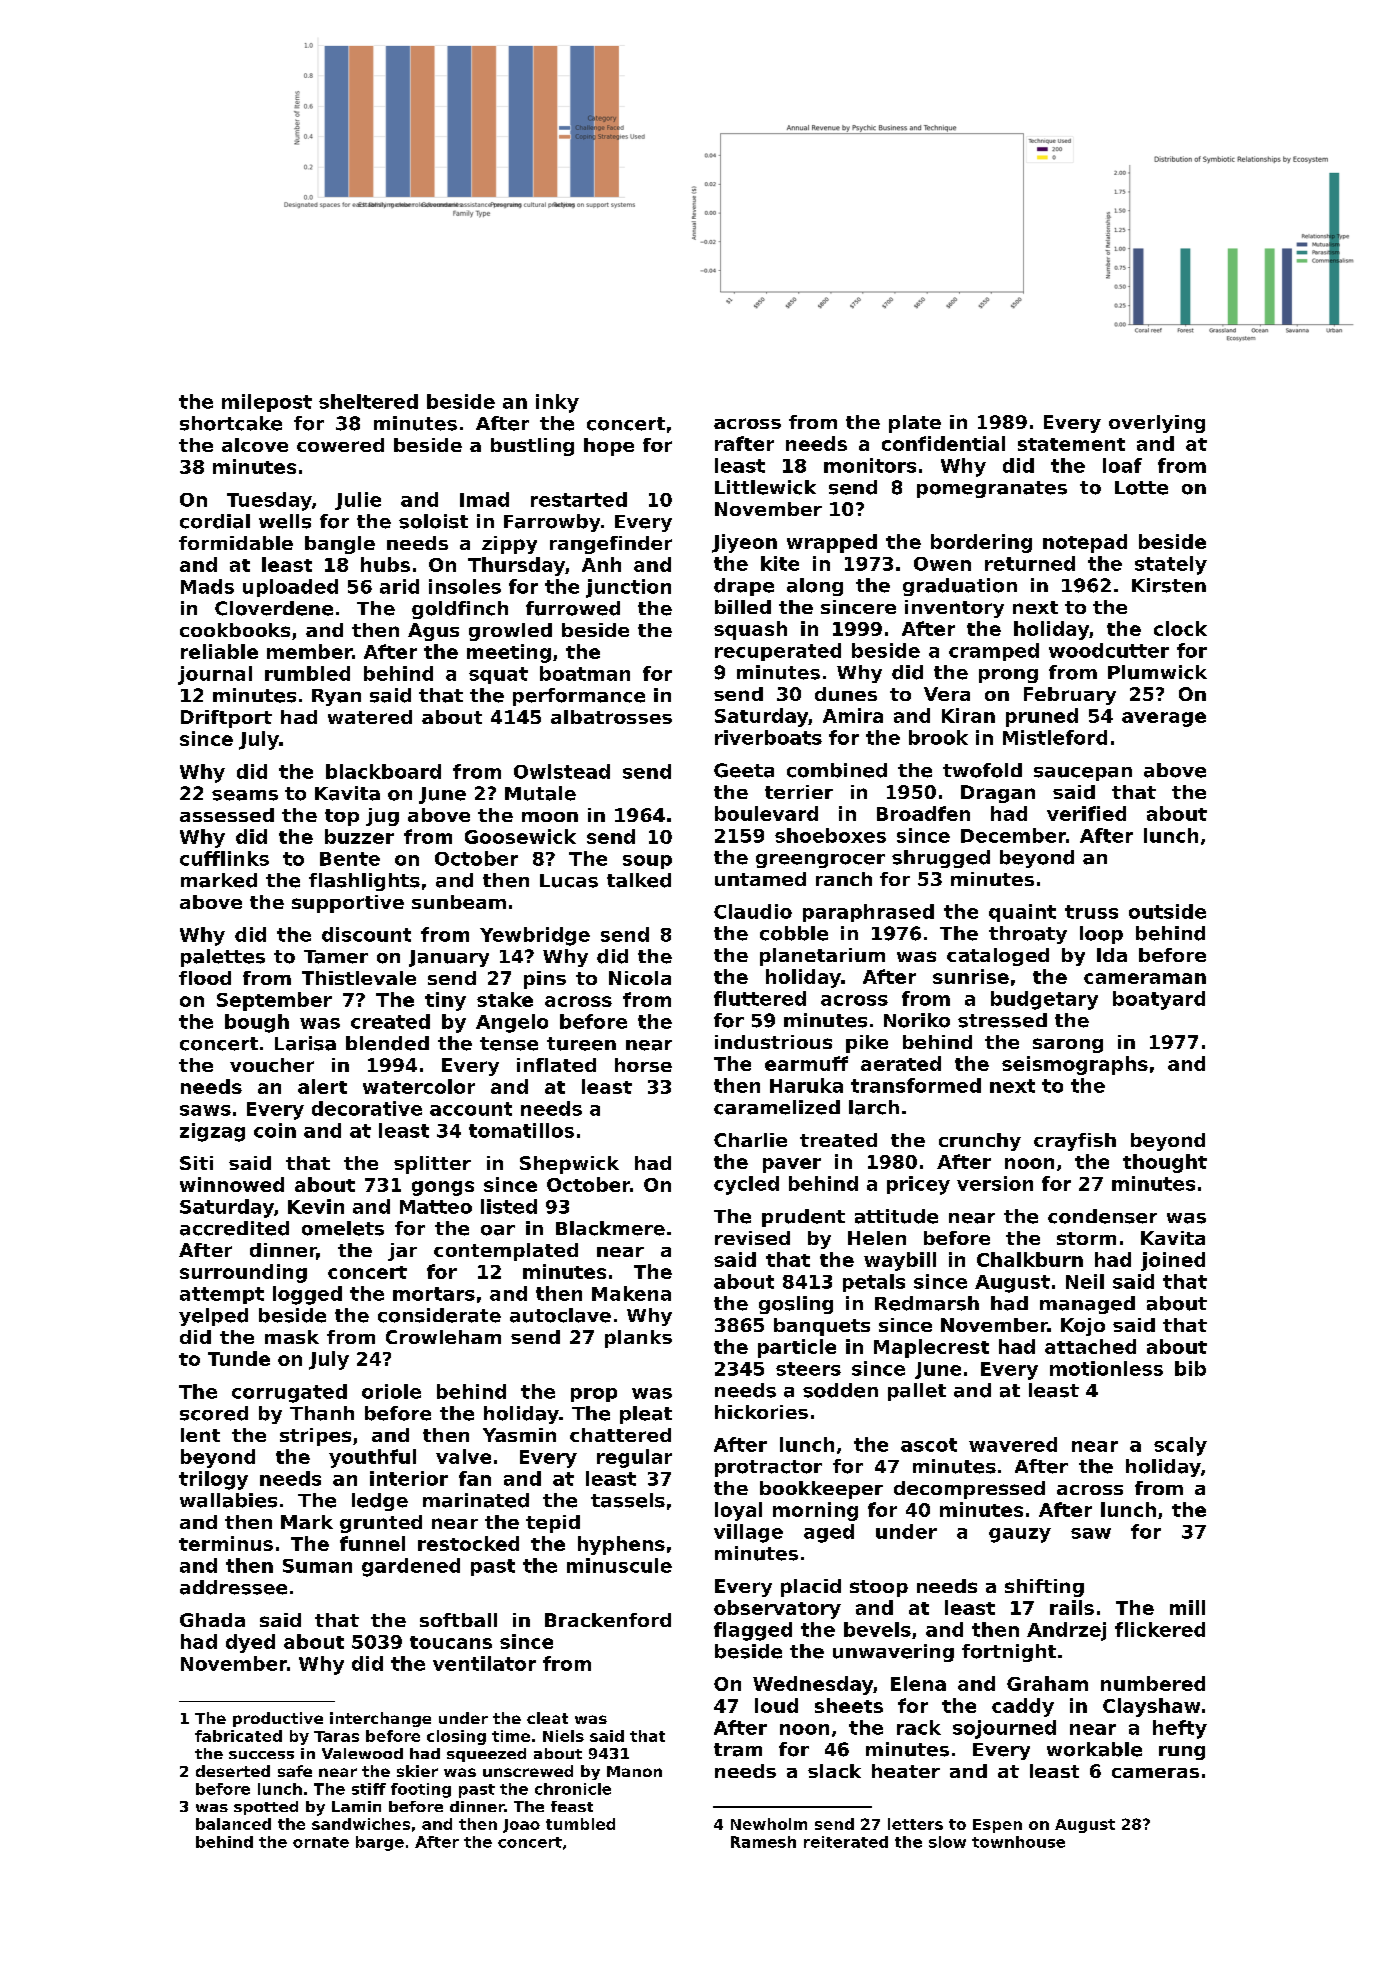 The width and height of the screenshot is (1386, 1969). What do you see at coordinates (556, 1065) in the screenshot?
I see `inflated` at bounding box center [556, 1065].
